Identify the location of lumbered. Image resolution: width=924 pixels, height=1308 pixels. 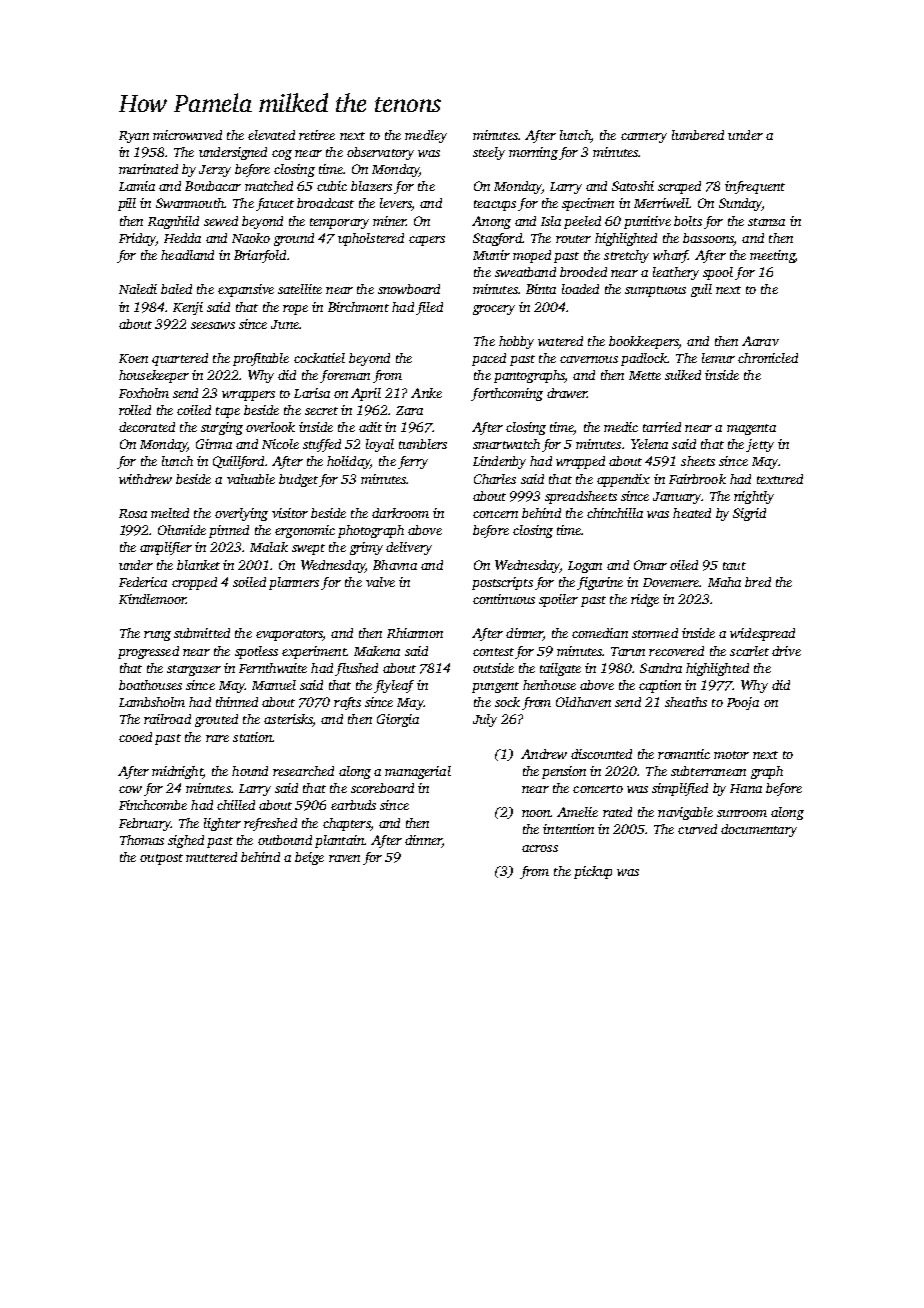
(698, 135).
